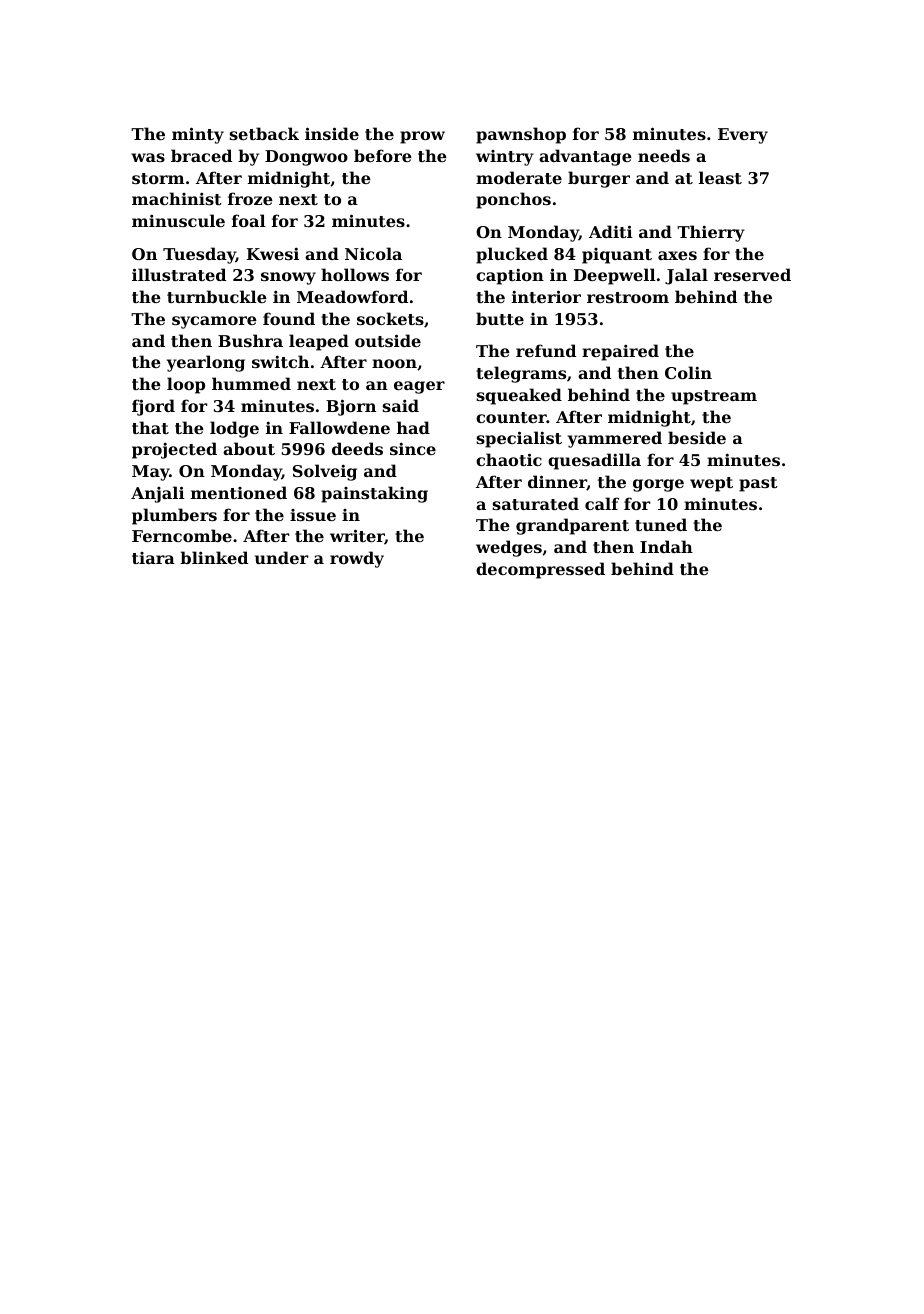 This screenshot has height=1314, width=924. I want to click on Solveig, so click(325, 472).
